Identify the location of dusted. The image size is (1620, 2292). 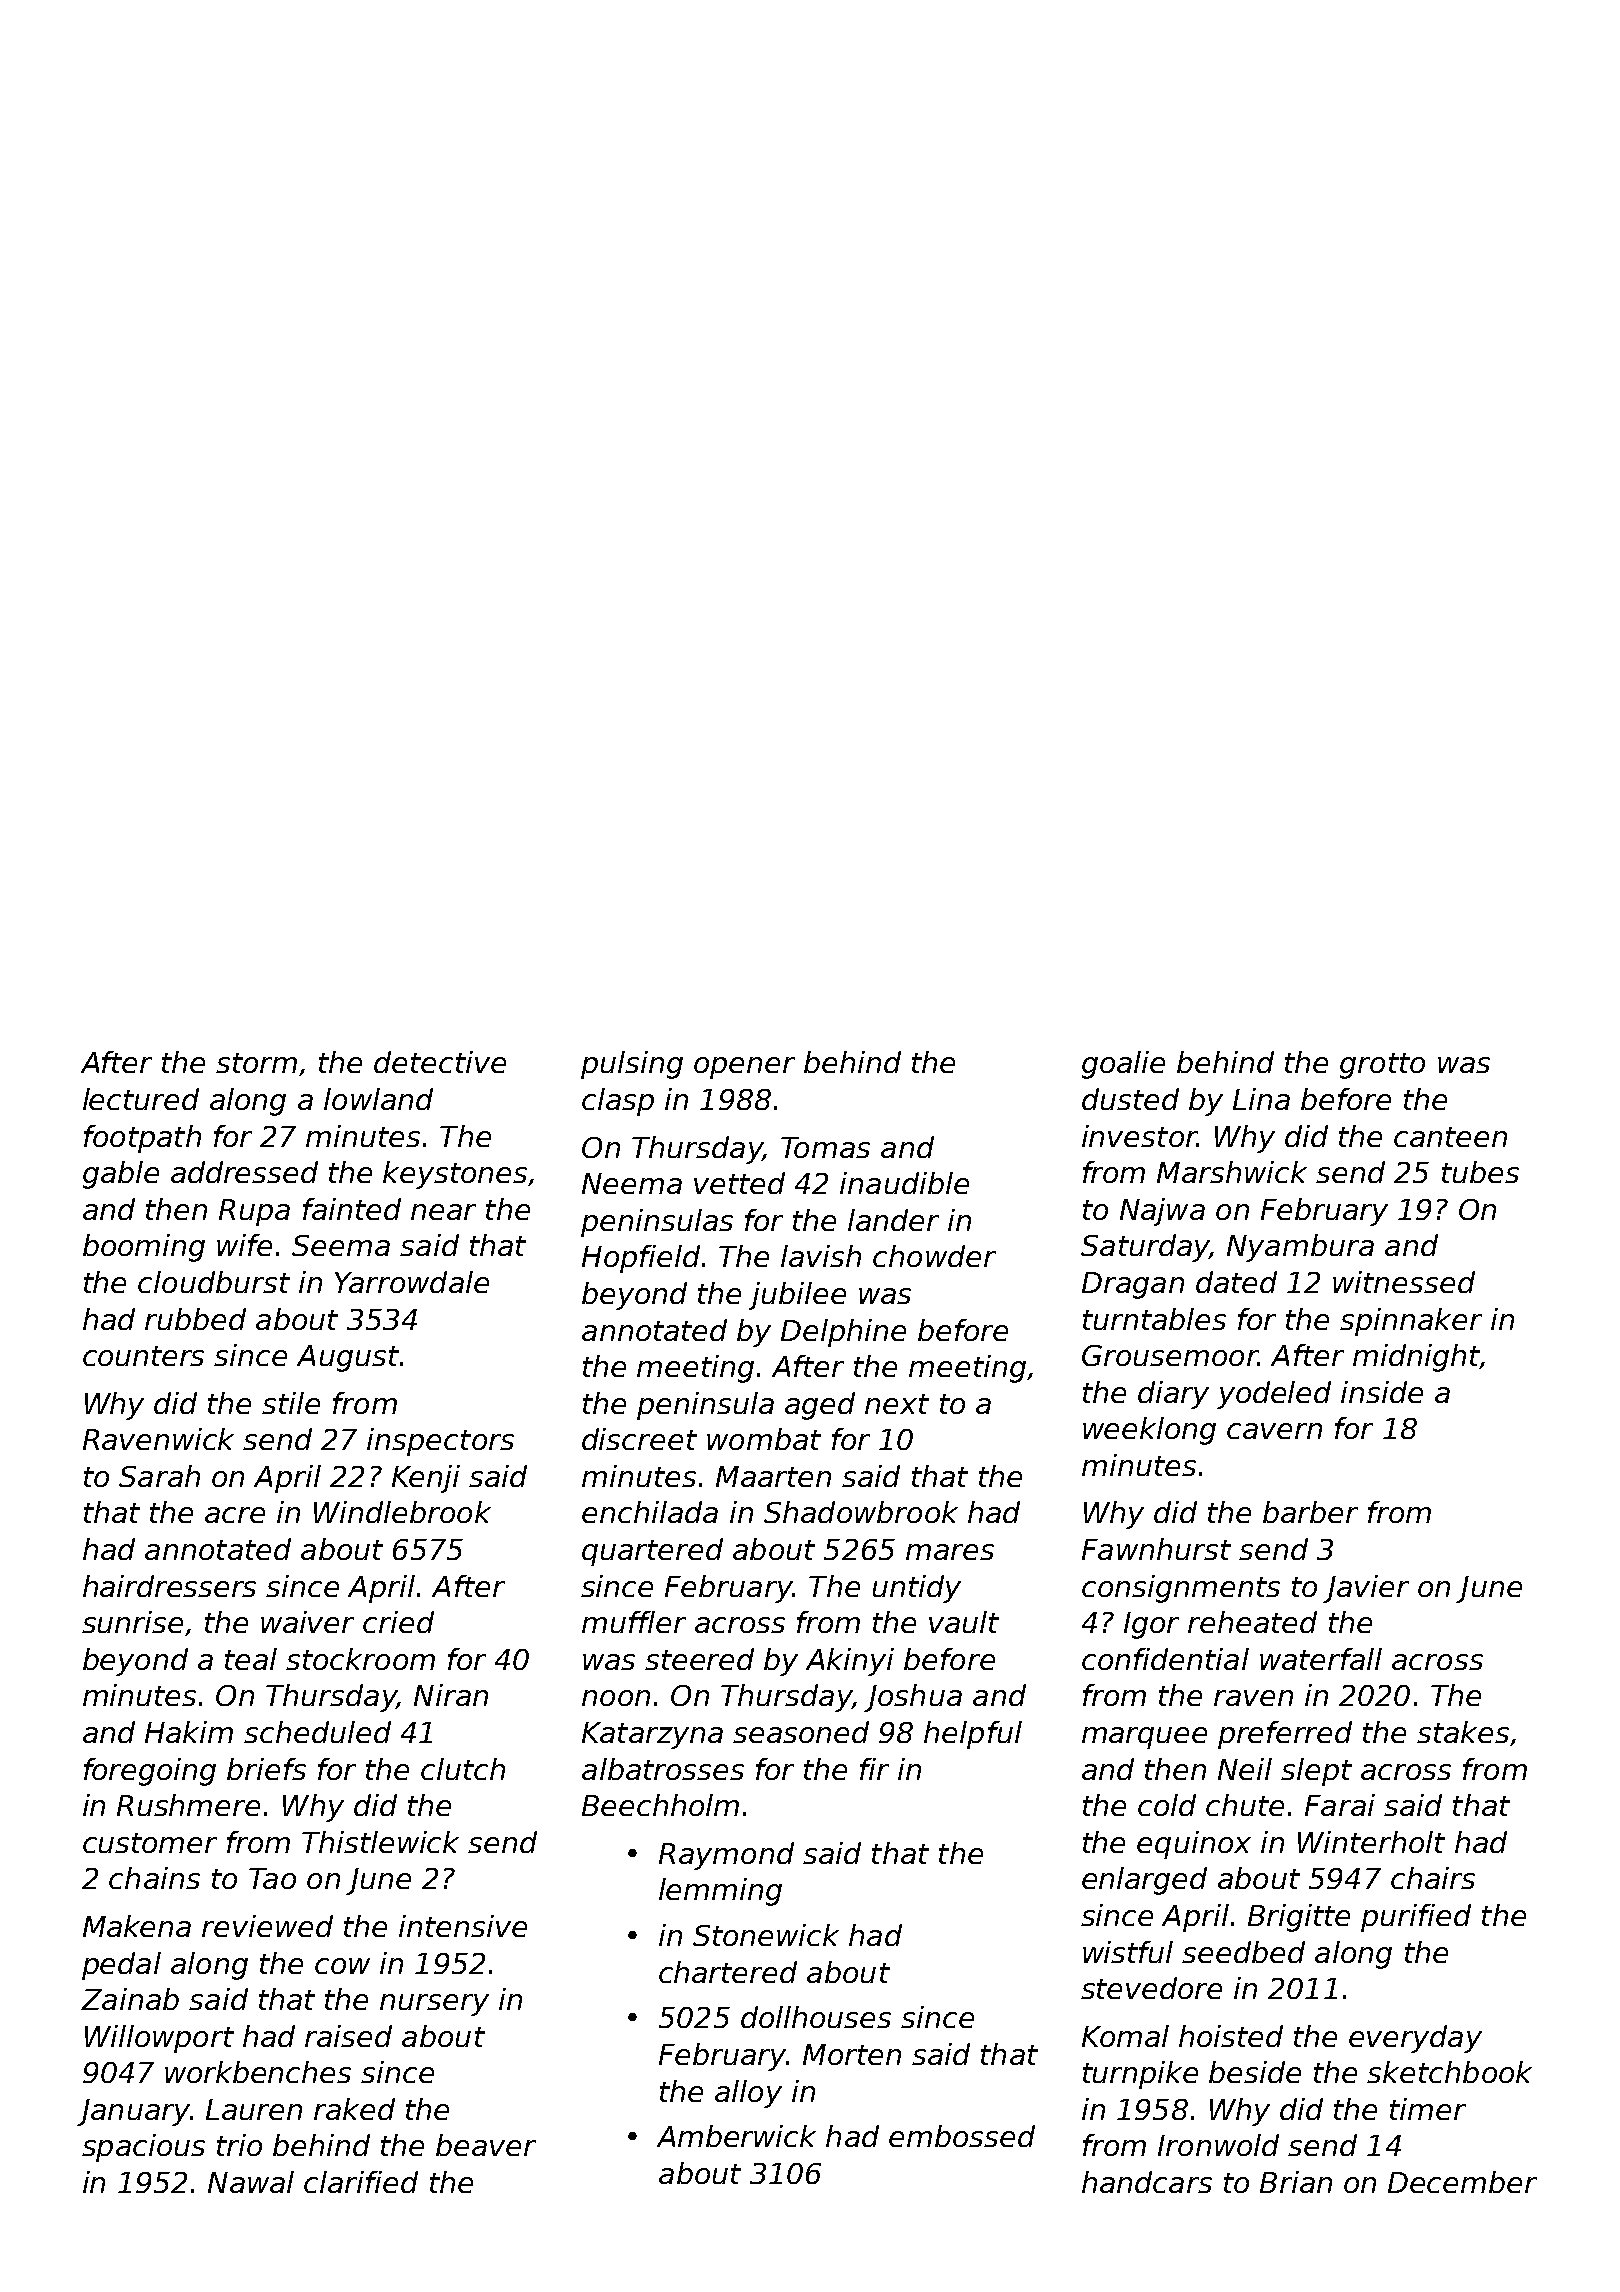
(1130, 1099).
